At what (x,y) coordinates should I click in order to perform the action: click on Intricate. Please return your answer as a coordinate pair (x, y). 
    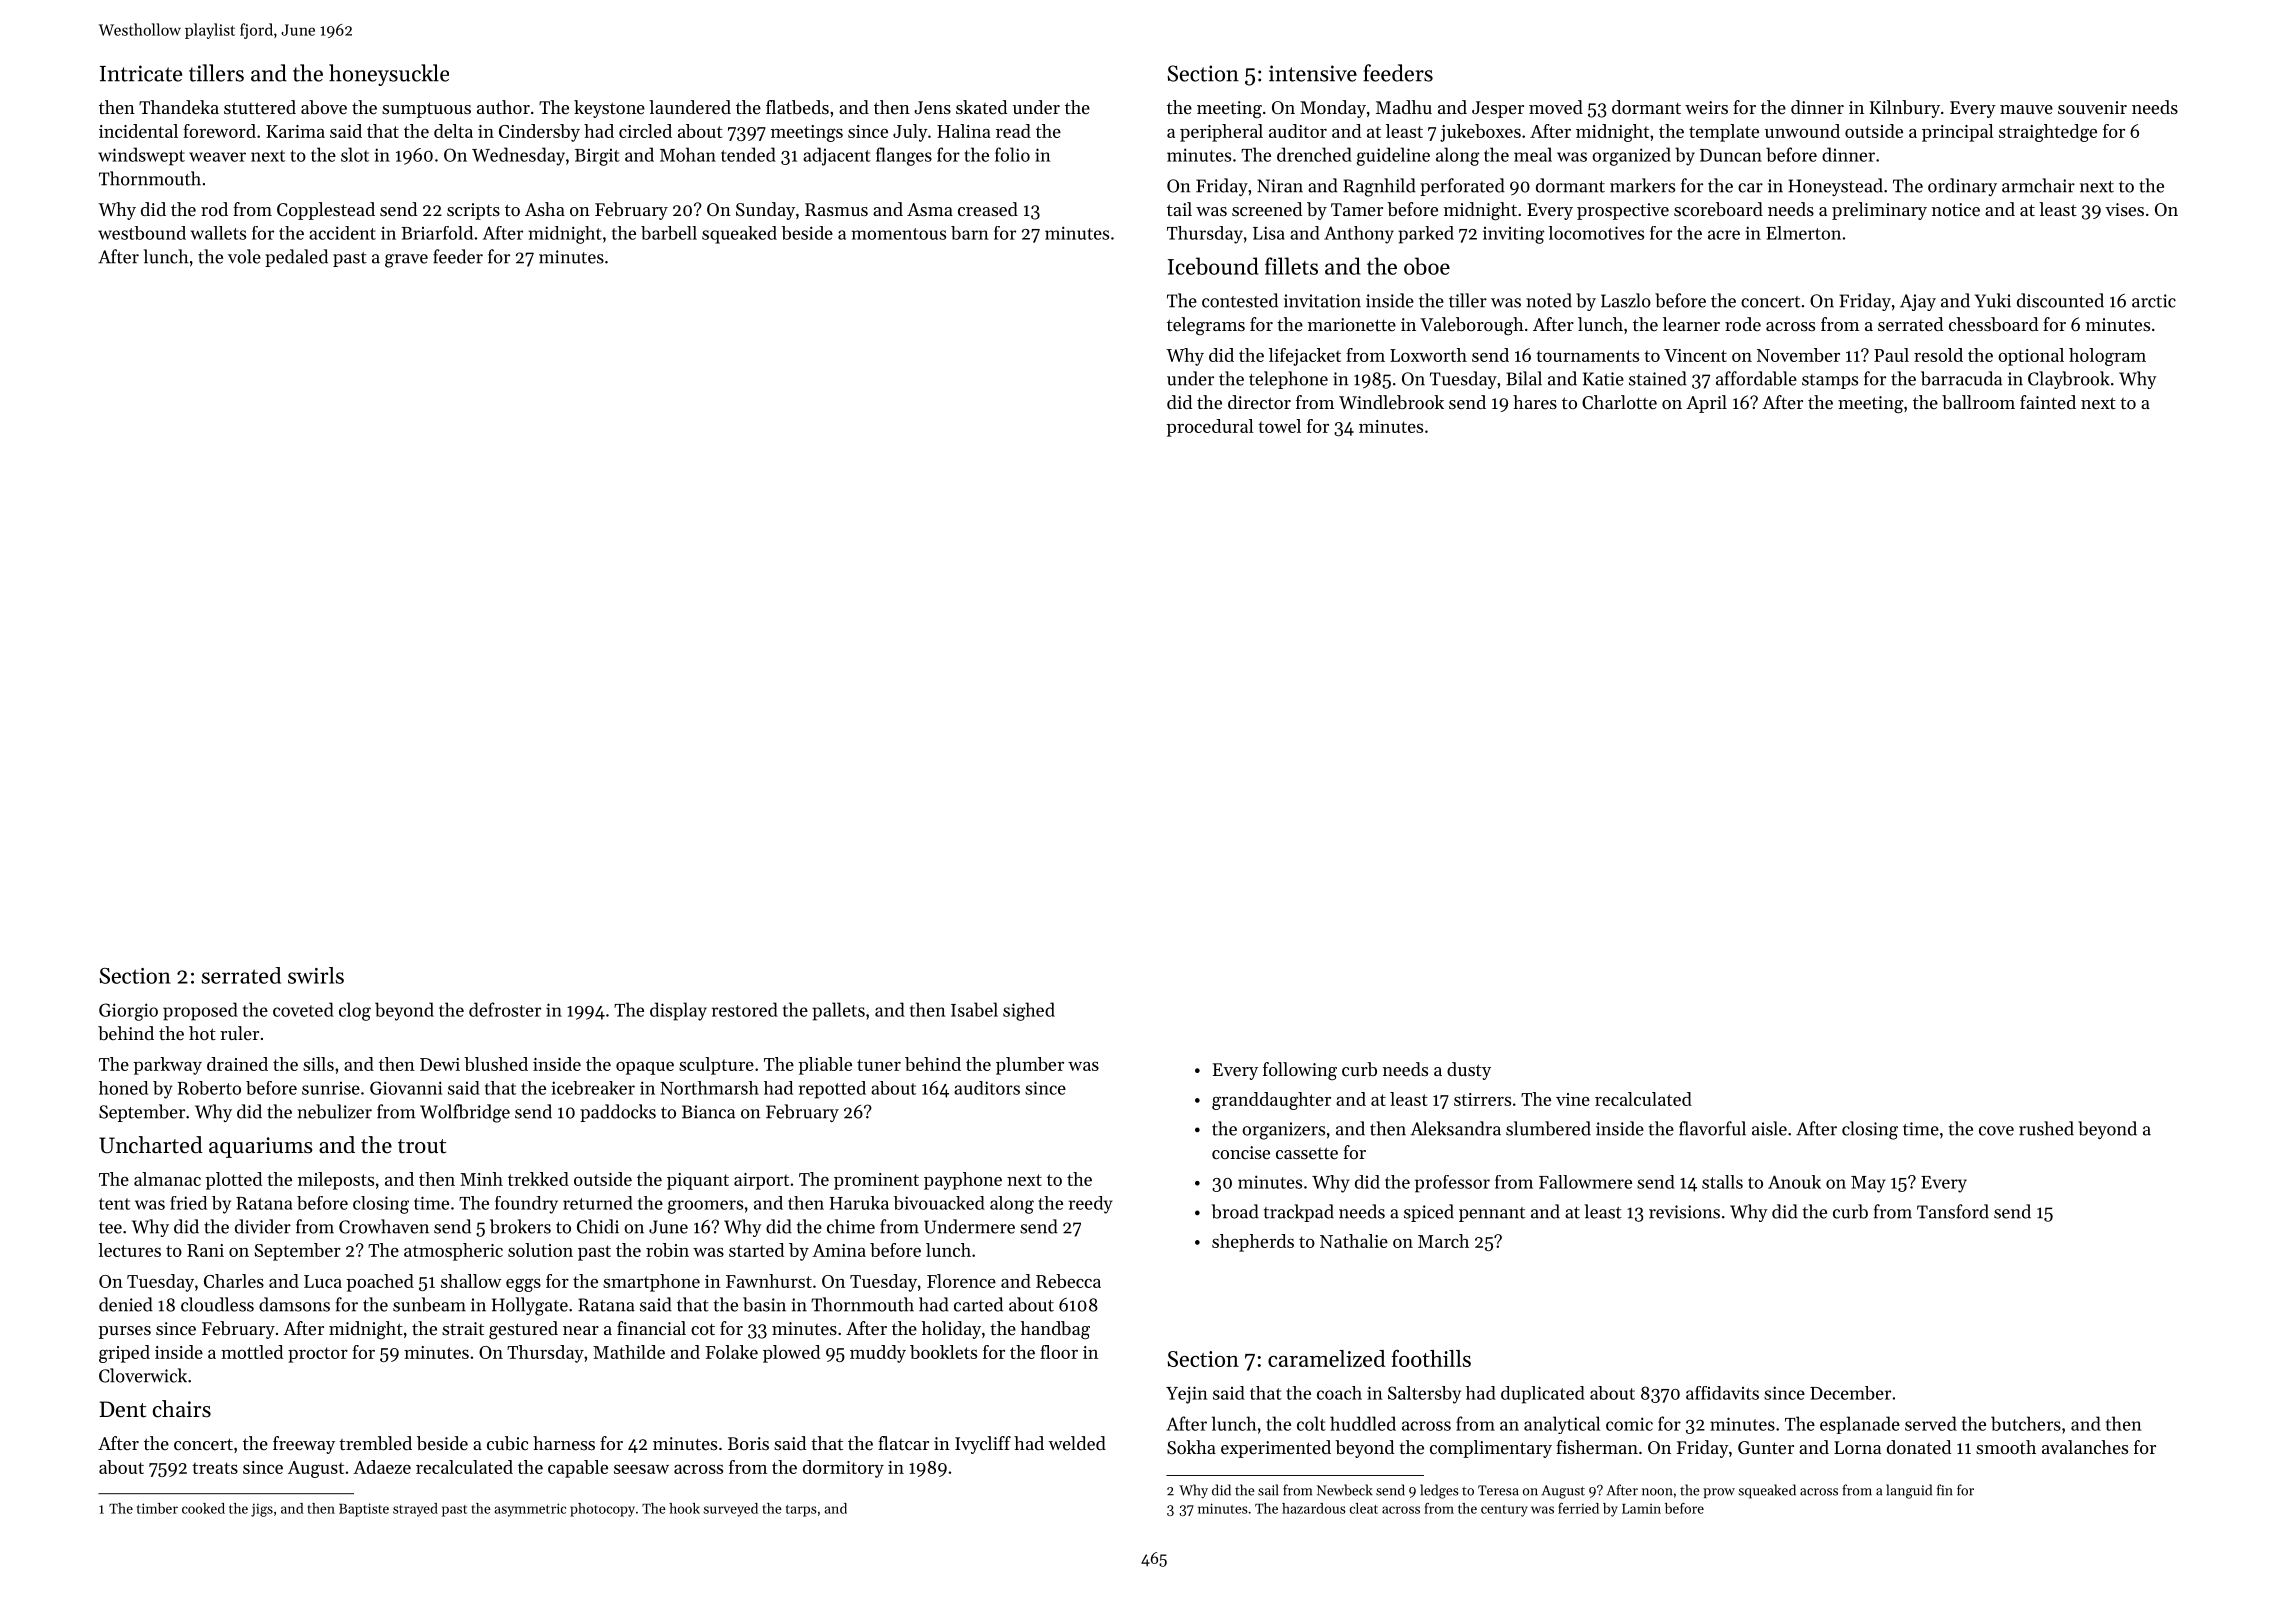
    Looking at the image, I should click on (141, 73).
